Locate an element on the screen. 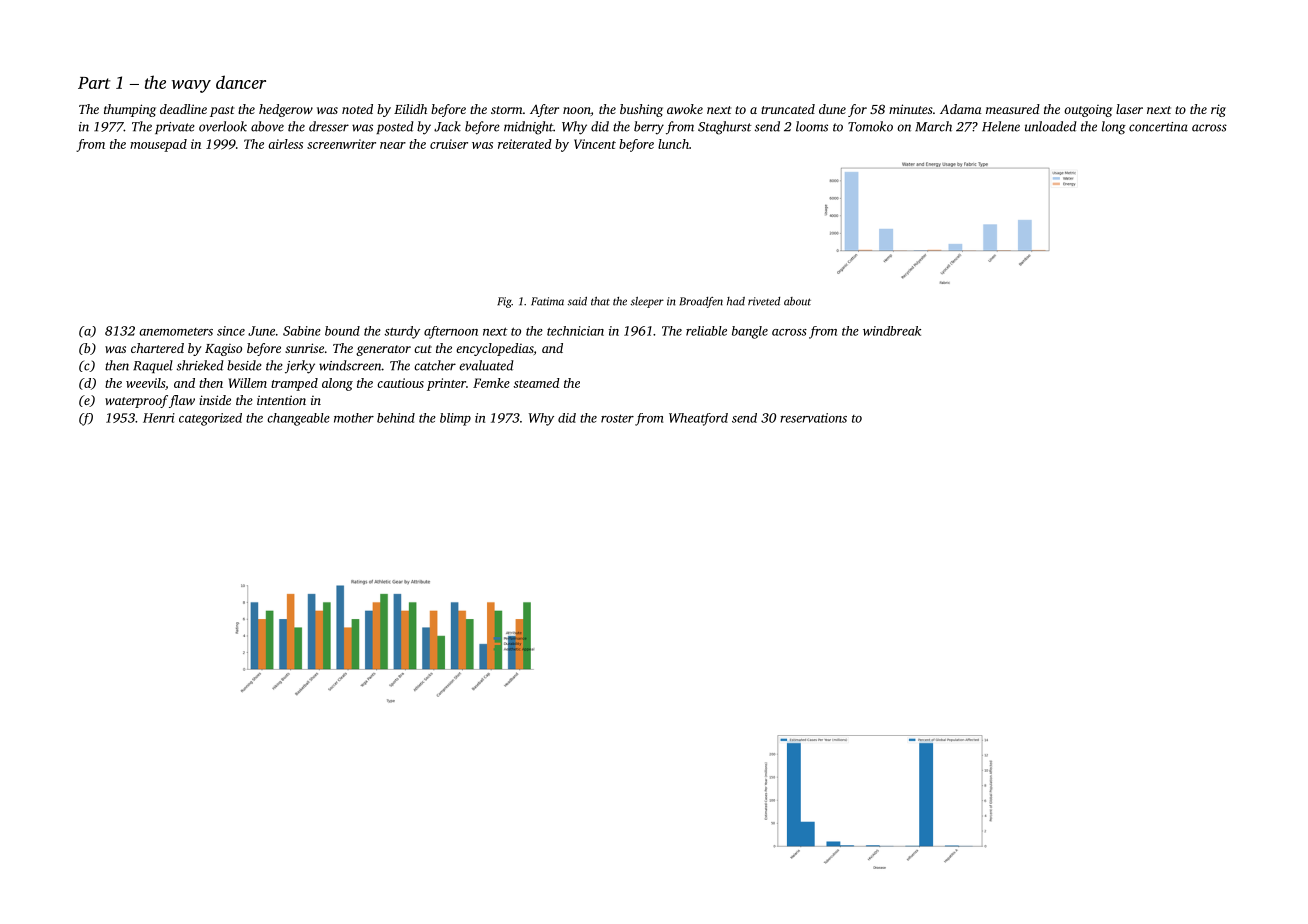  weevils is located at coordinates (145, 383).
